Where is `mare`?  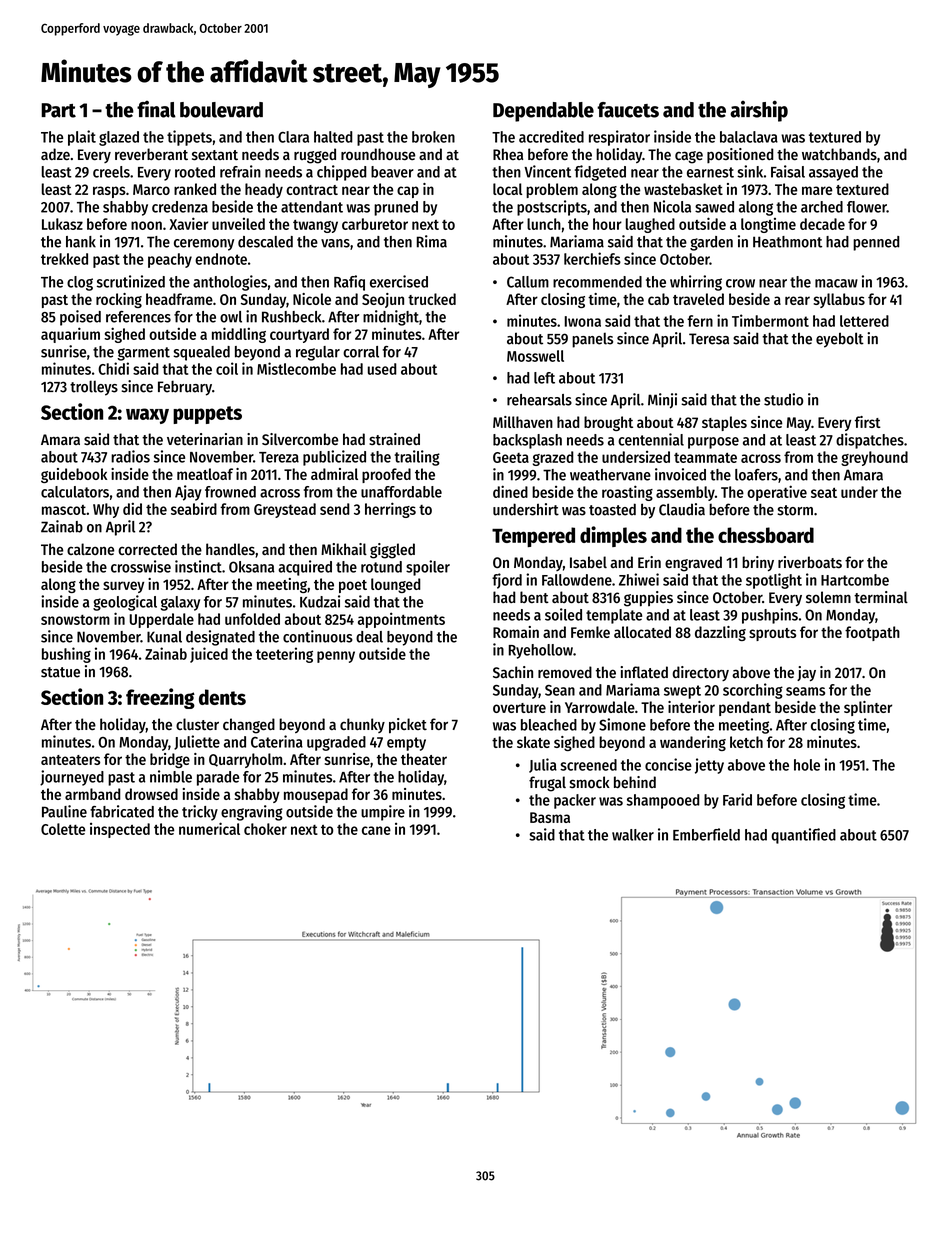 mare is located at coordinates (817, 190).
